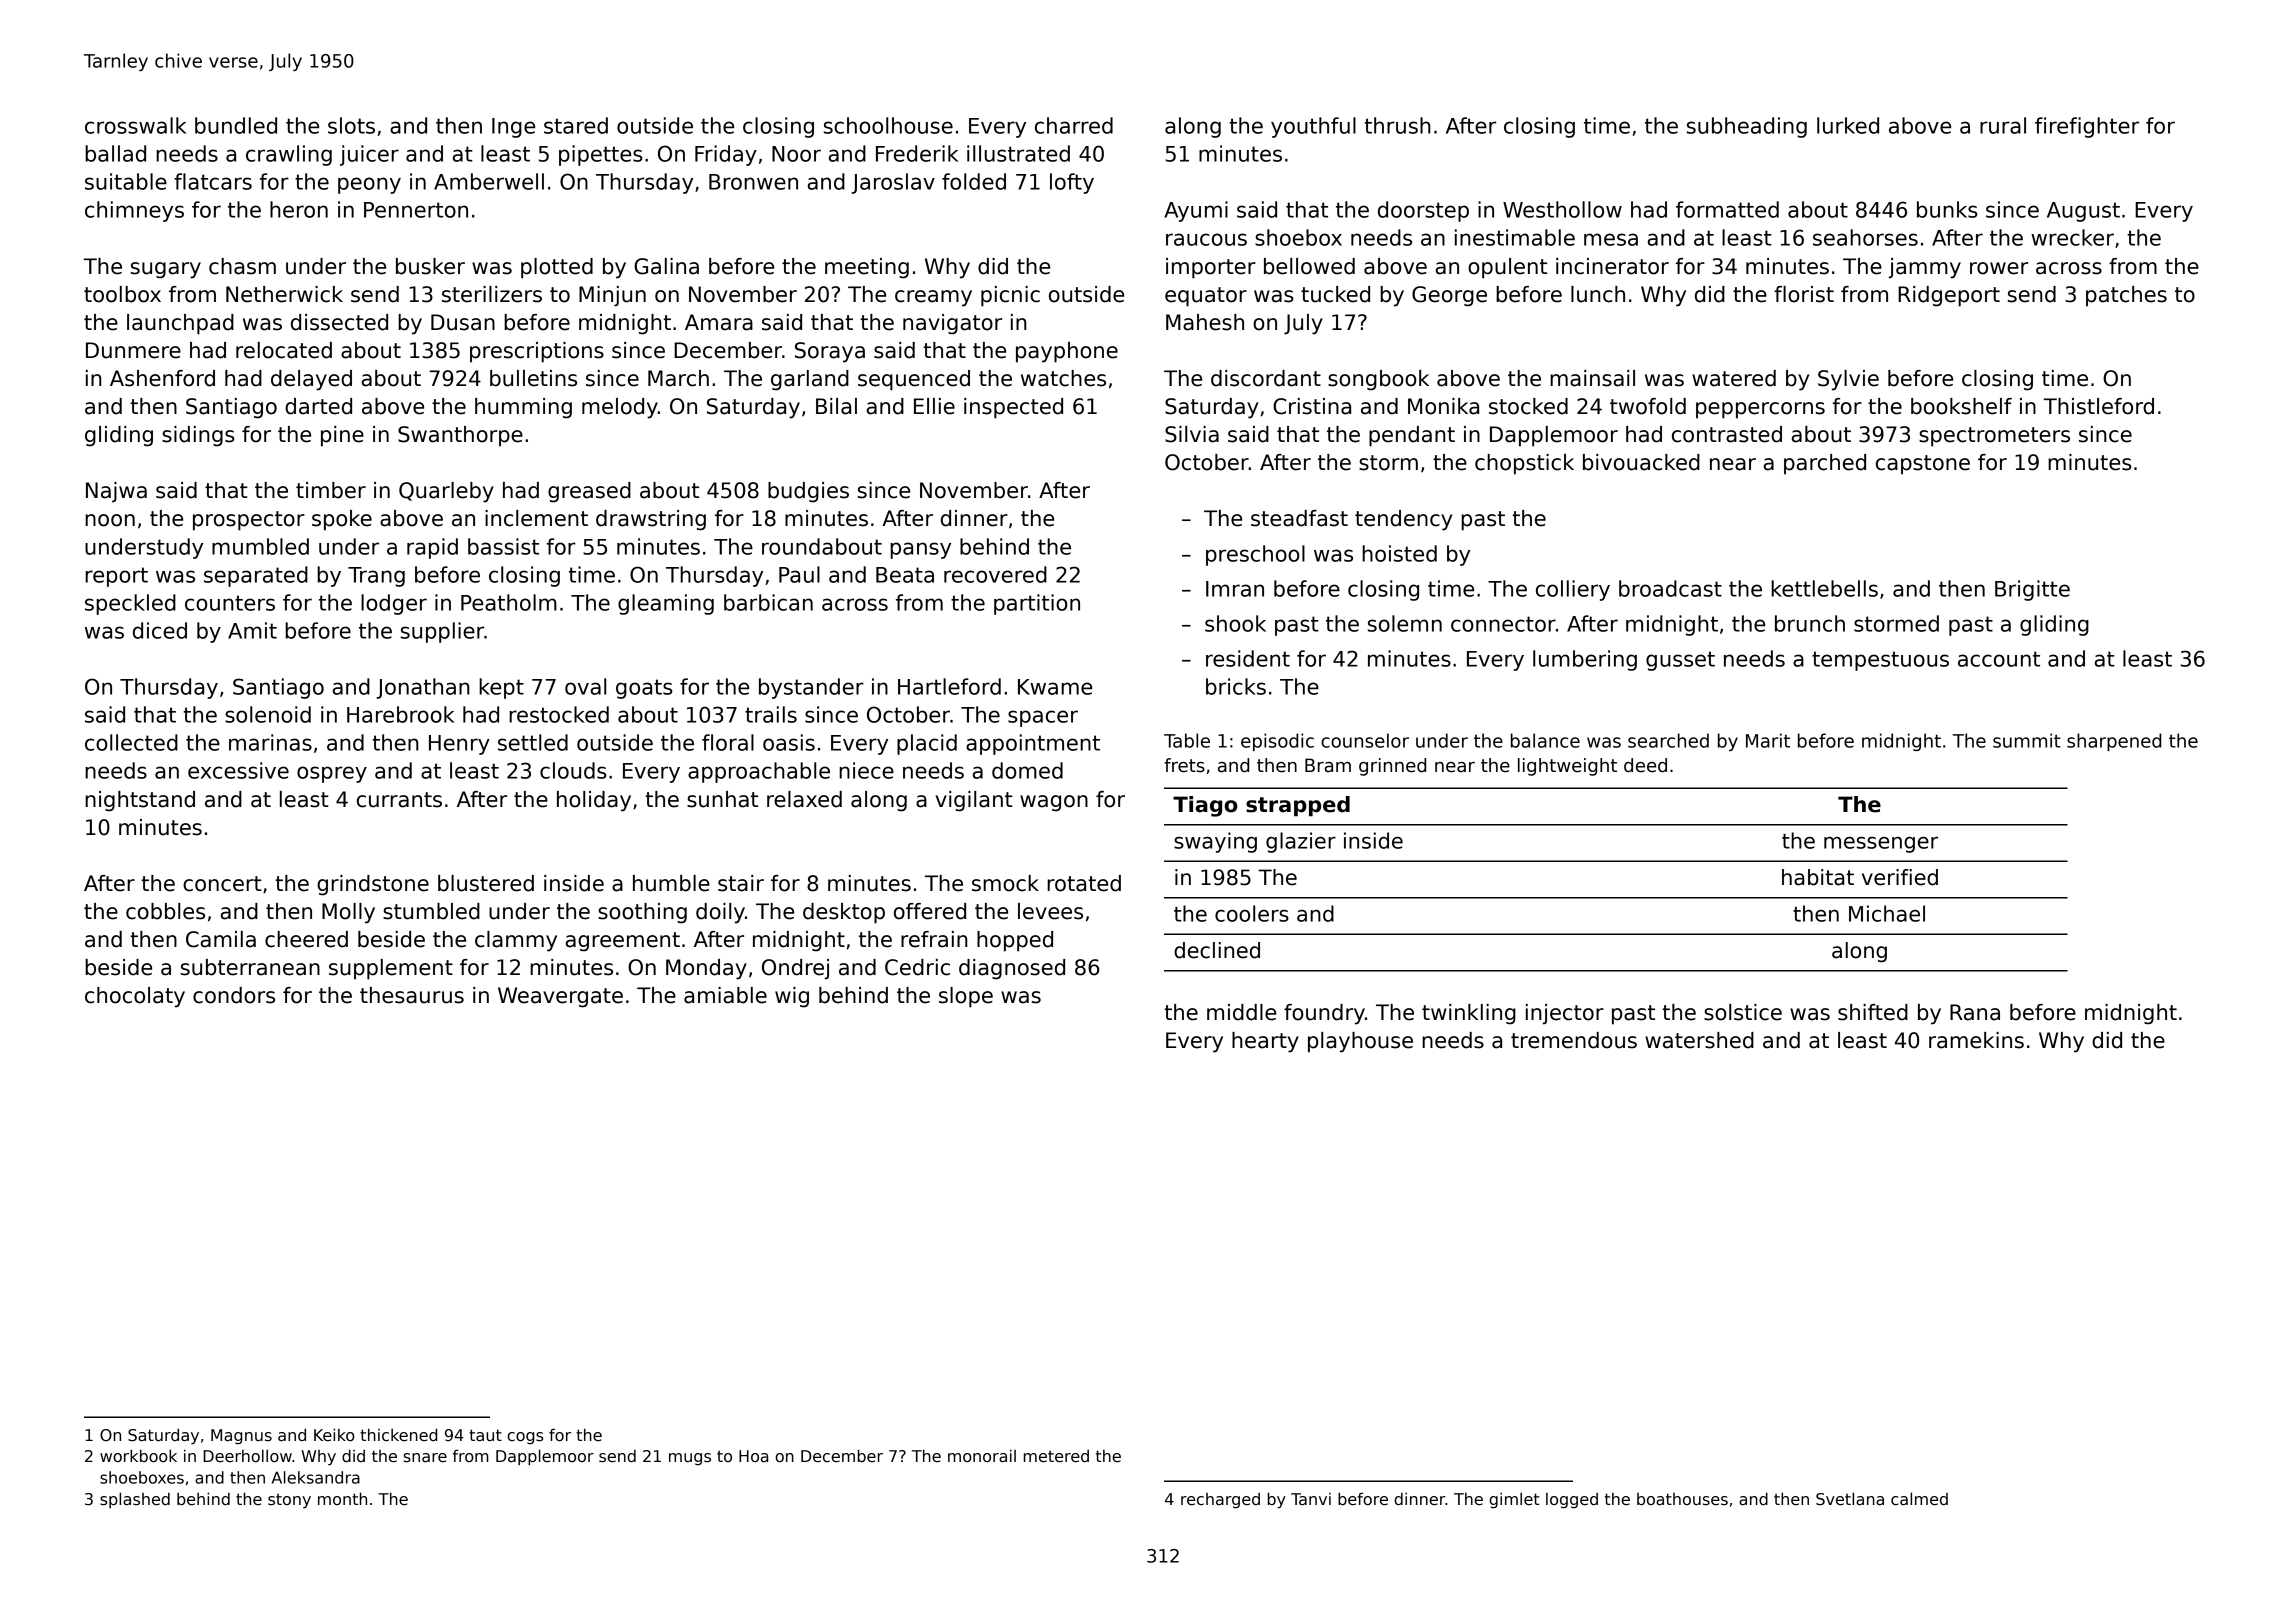 This image has height=1620, width=2292. Describe the element at coordinates (2114, 742) in the image. I see `sharpened` at that location.
